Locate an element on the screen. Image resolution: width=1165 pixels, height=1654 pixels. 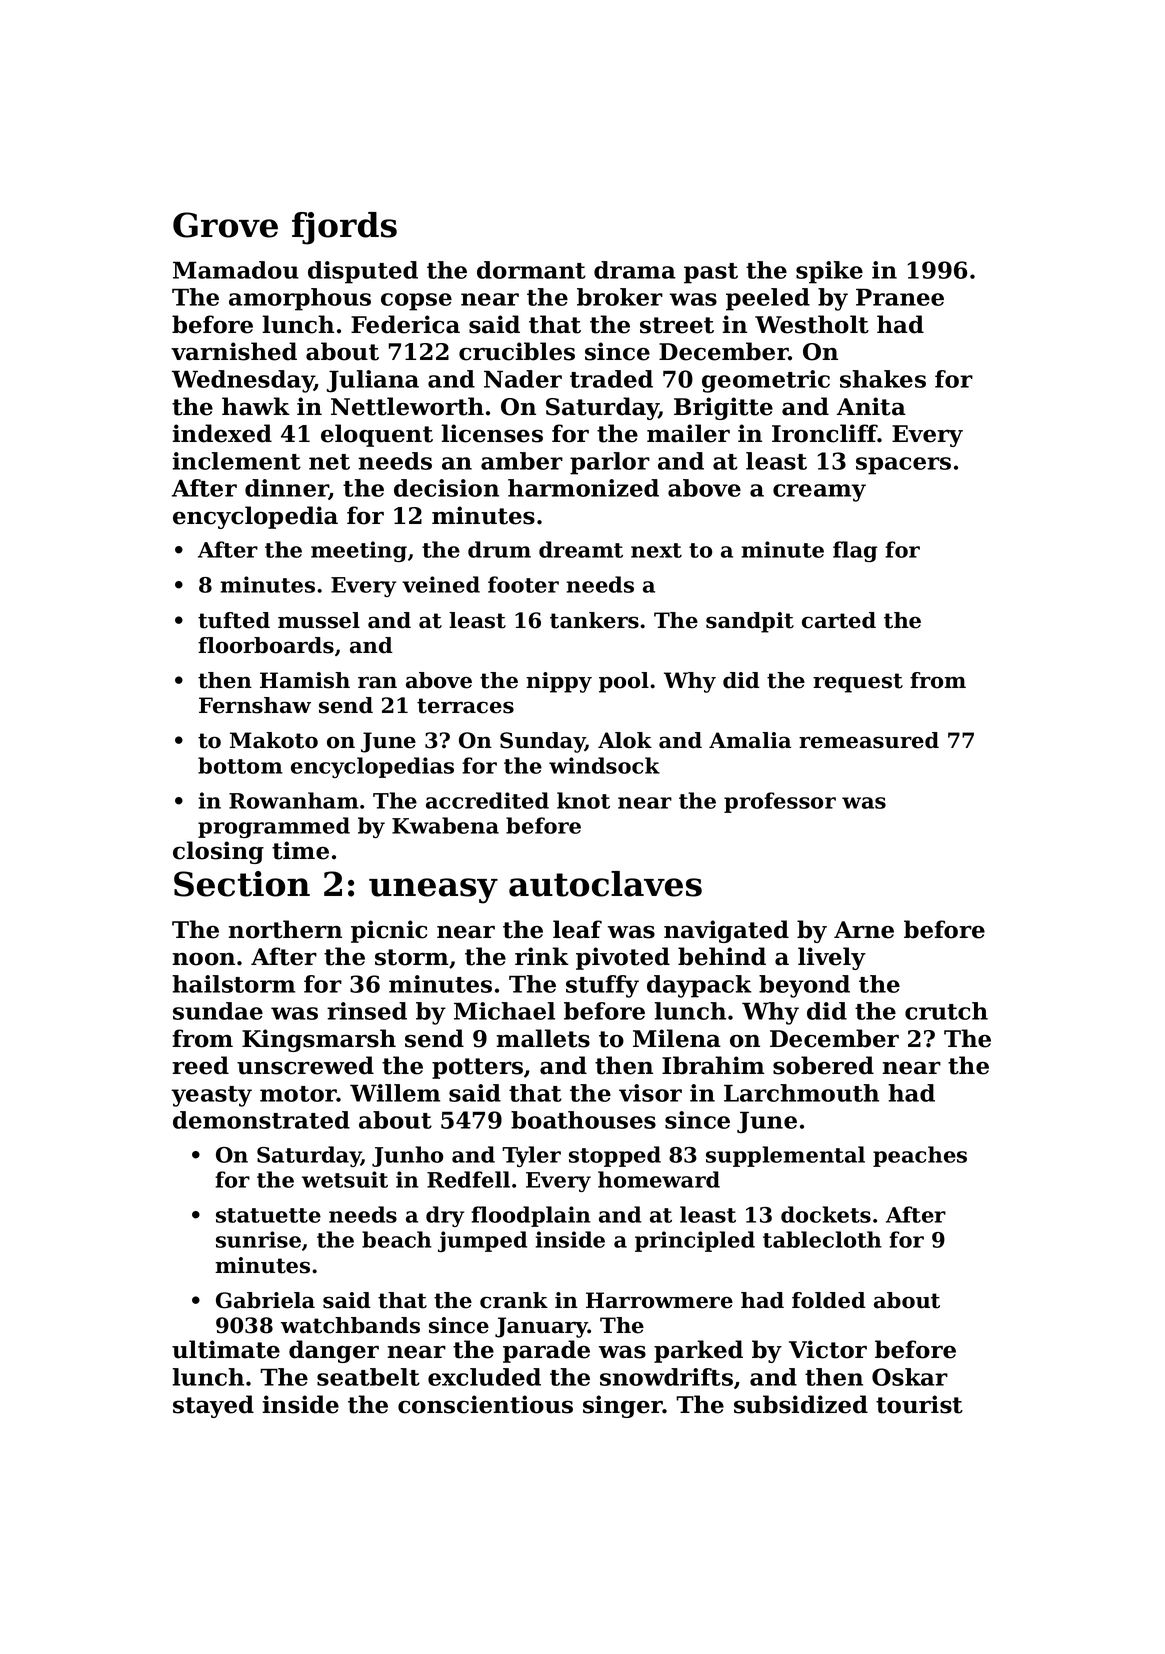
northern is located at coordinates (285, 929).
